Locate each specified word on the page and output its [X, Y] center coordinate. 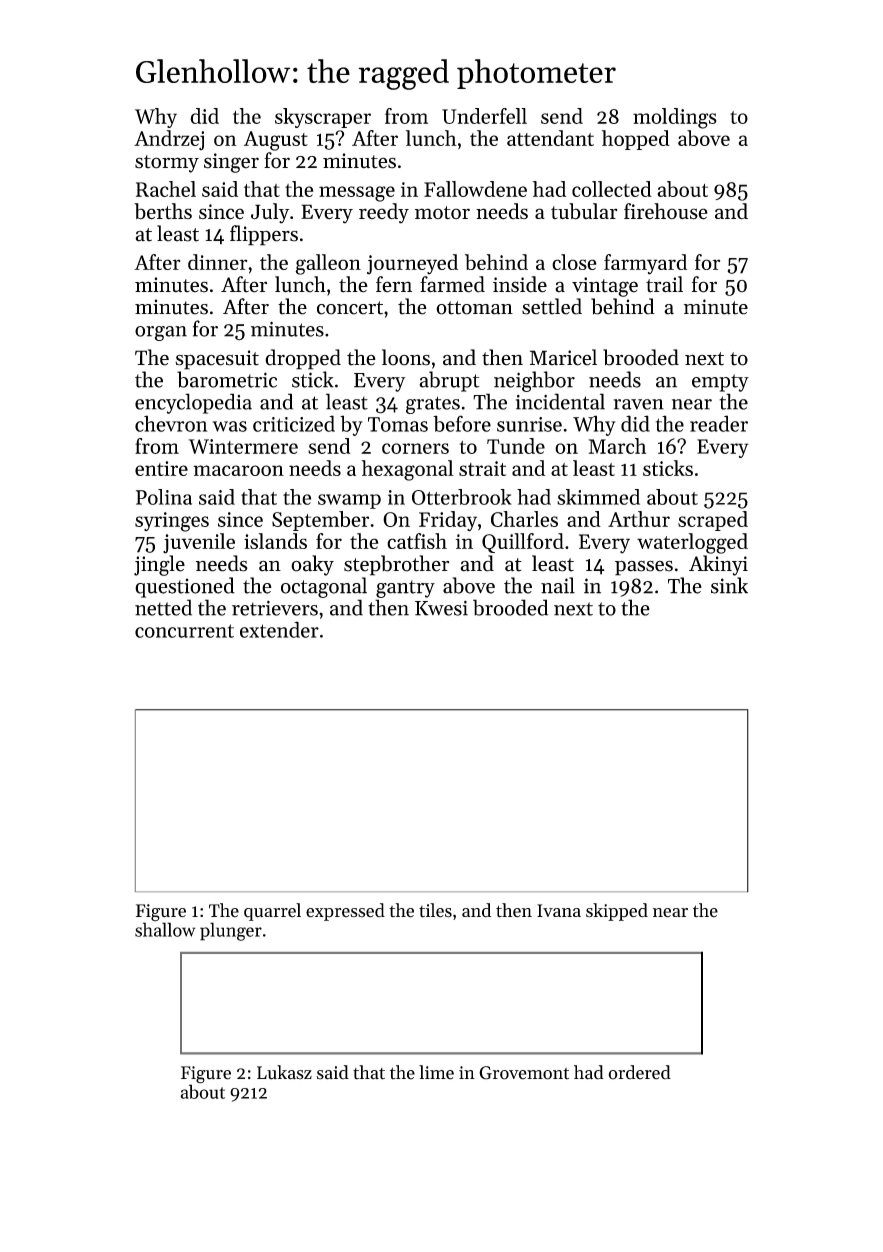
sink [729, 585]
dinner [217, 262]
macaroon [238, 470]
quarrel [272, 912]
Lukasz [284, 1072]
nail [558, 585]
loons [406, 357]
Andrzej [169, 140]
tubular [584, 211]
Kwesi [441, 608]
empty [720, 383]
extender [279, 629]
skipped [617, 912]
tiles [435, 910]
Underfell [484, 116]
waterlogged [692, 543]
